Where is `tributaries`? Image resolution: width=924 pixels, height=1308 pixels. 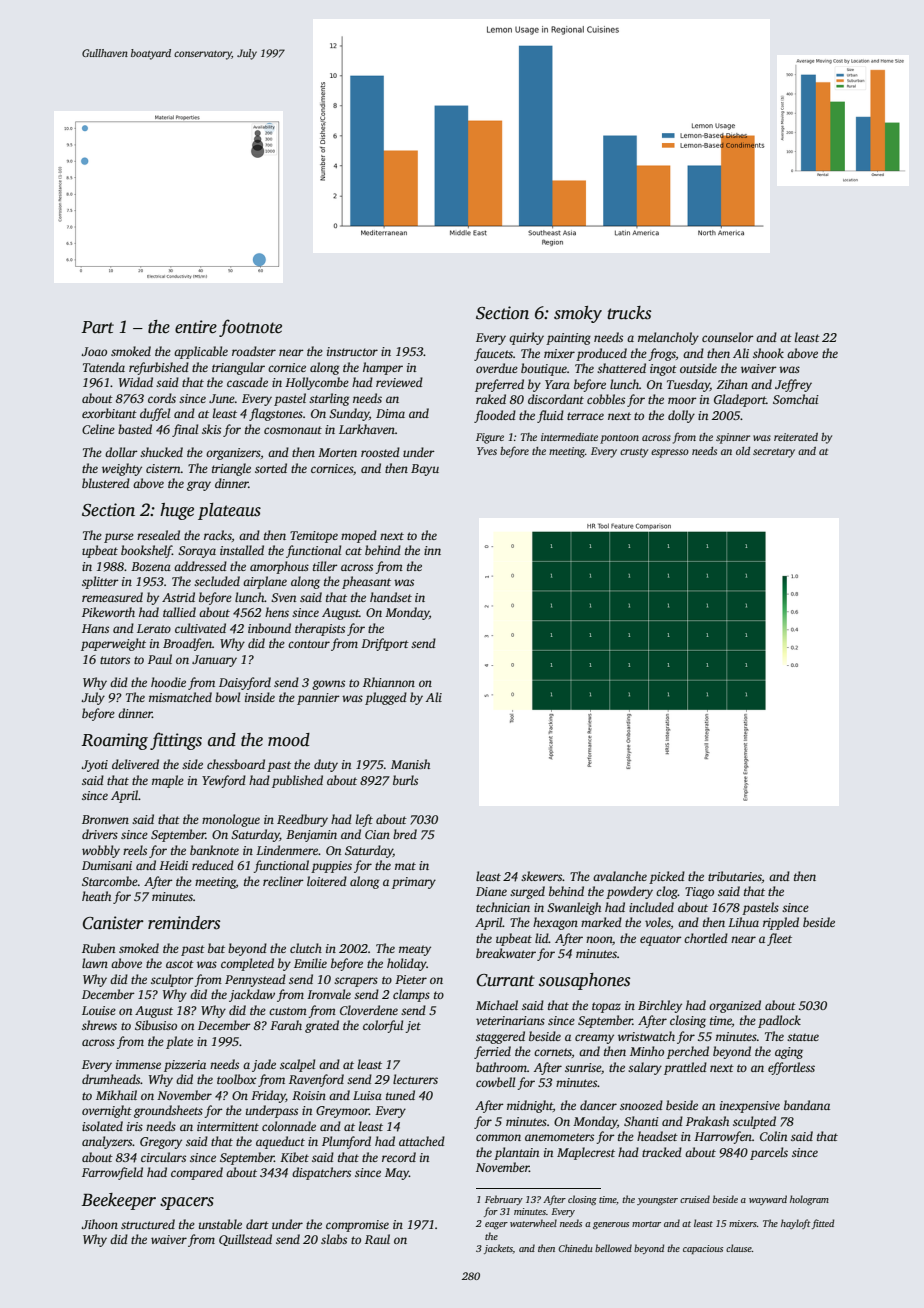
tributaries is located at coordinates (735, 876).
